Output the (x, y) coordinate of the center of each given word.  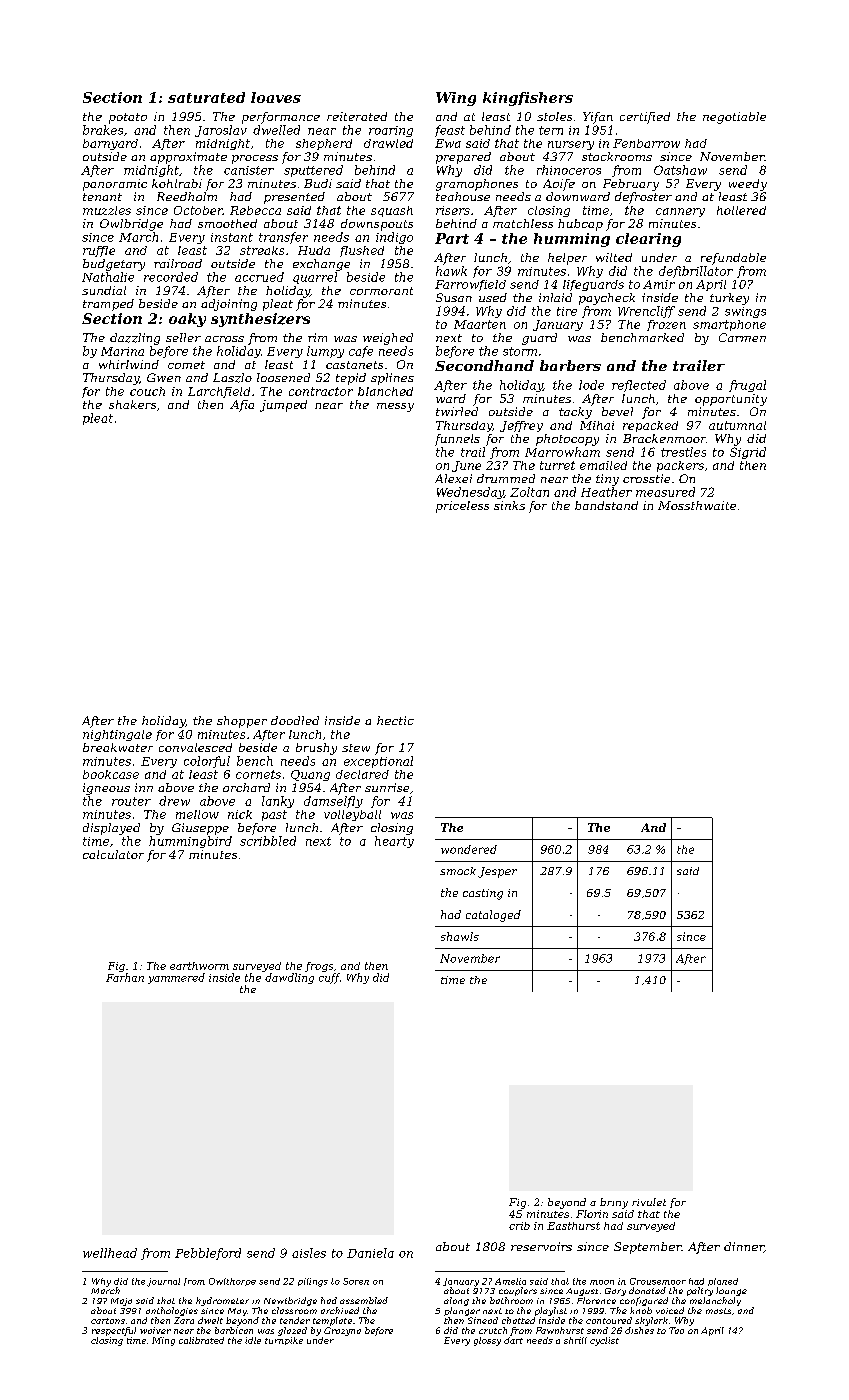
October (198, 210)
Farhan (125, 977)
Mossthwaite (697, 505)
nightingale (117, 735)
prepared (463, 158)
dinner (744, 1247)
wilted (614, 257)
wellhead (110, 1253)
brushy (316, 749)
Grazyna (342, 1331)
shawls (460, 936)
